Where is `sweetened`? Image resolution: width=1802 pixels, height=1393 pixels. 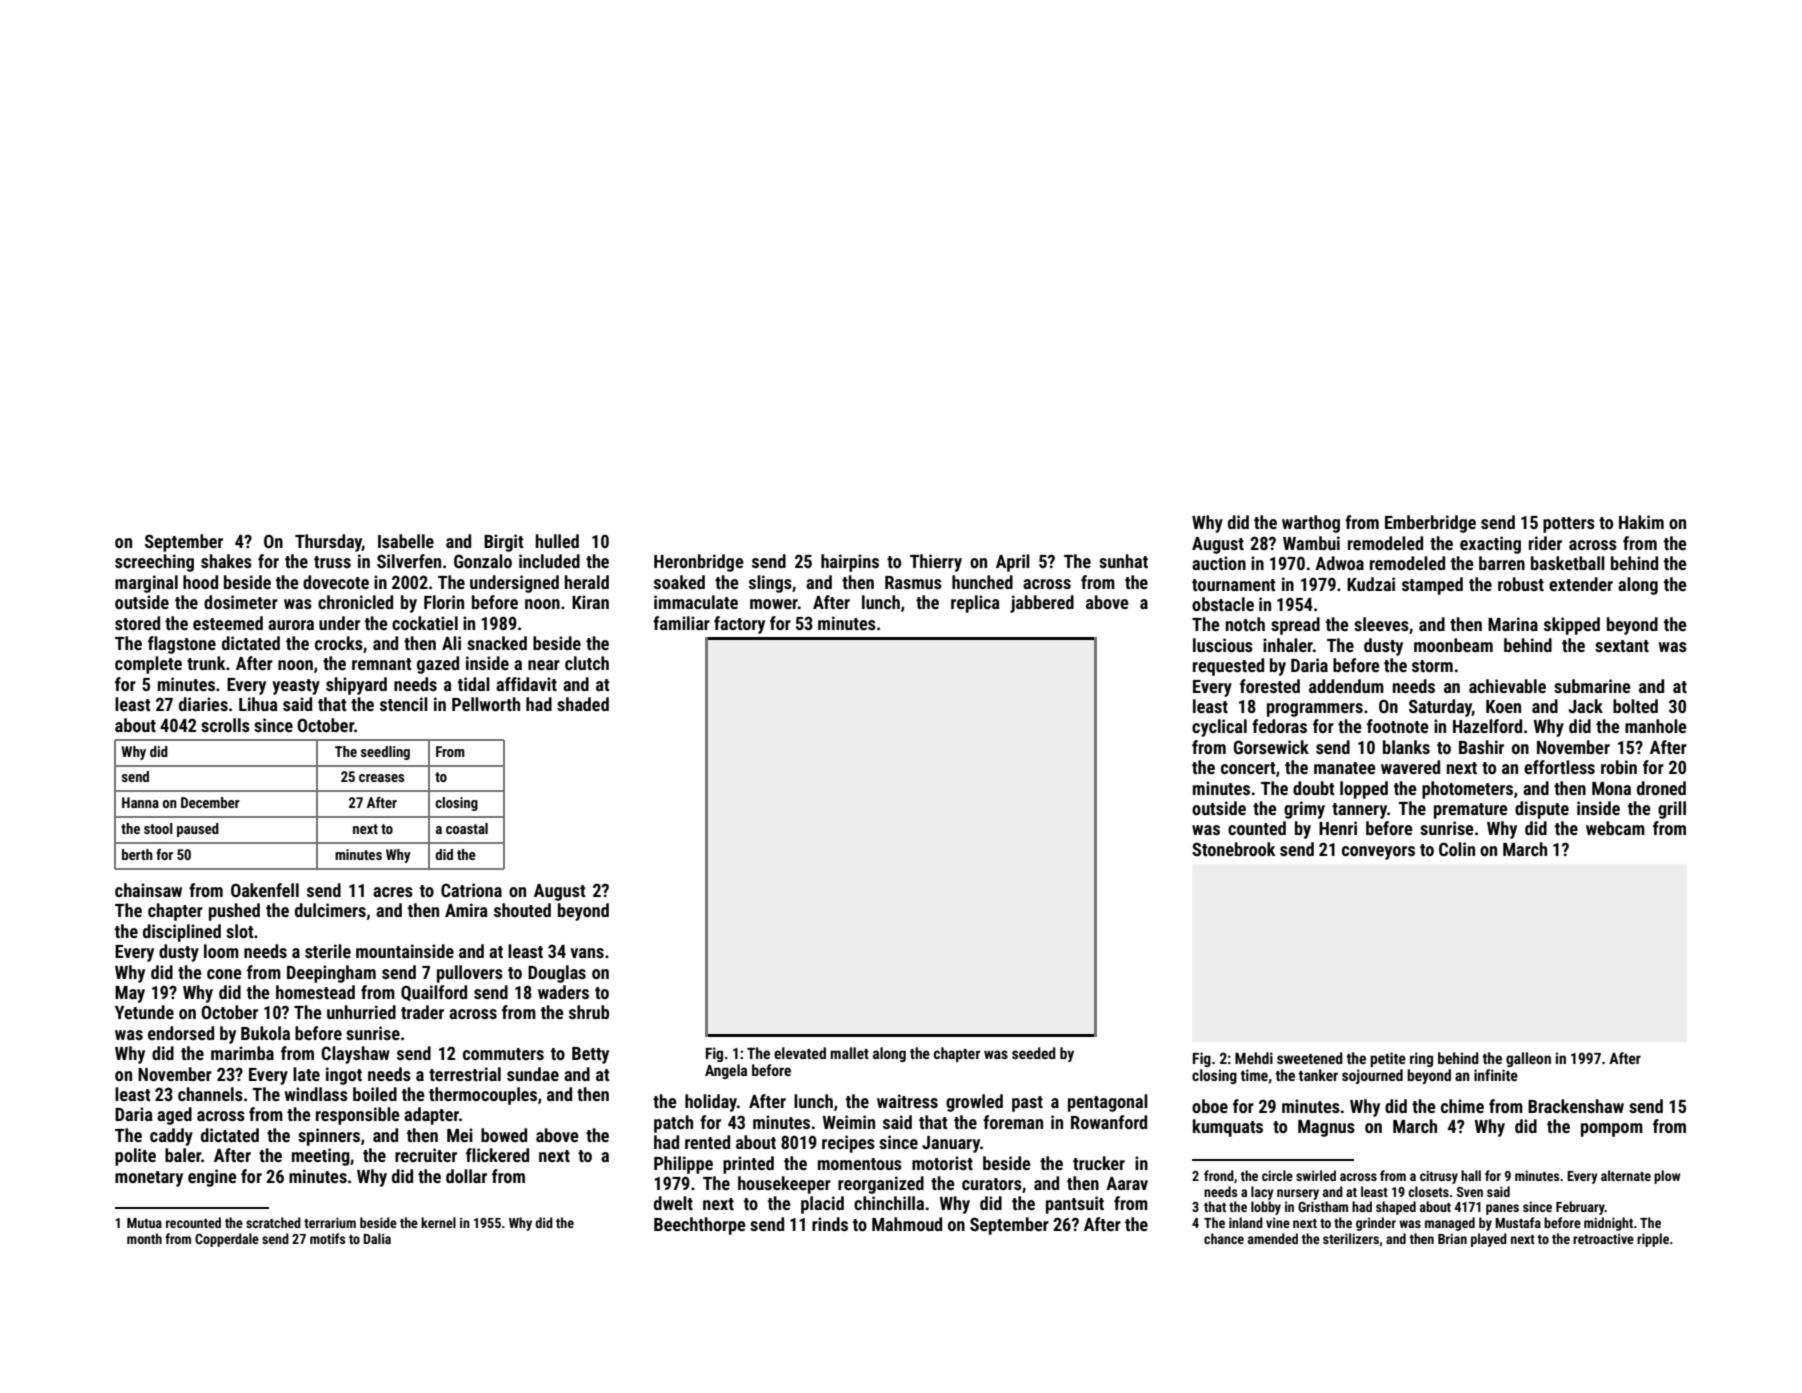 sweetened is located at coordinates (1310, 1058).
